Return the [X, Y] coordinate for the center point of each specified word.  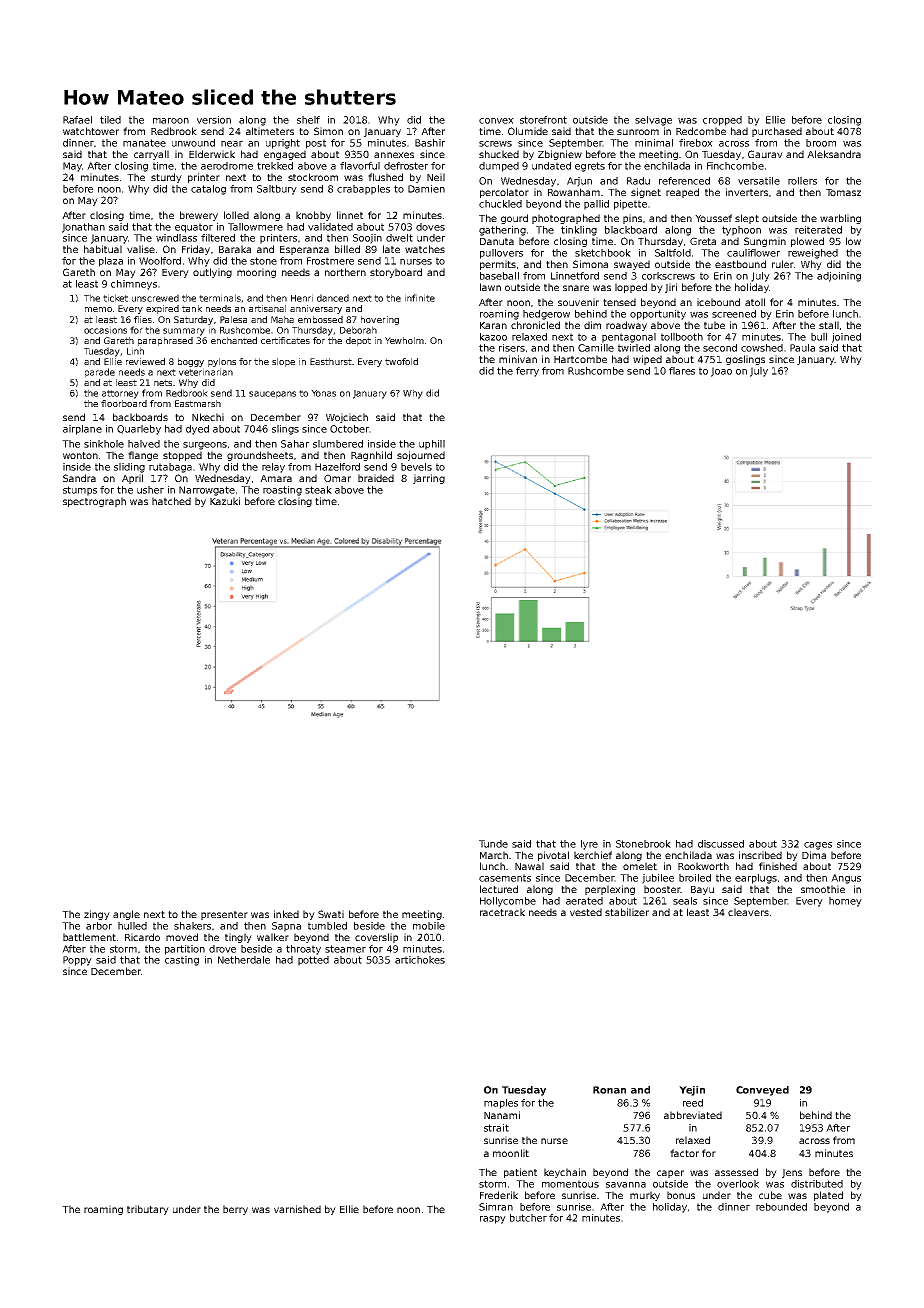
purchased [777, 132]
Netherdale [244, 960]
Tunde [493, 844]
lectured [499, 889]
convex [496, 121]
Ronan [609, 1090]
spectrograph [94, 502]
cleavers [748, 912]
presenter [224, 915]
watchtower [91, 131]
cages [818, 846]
